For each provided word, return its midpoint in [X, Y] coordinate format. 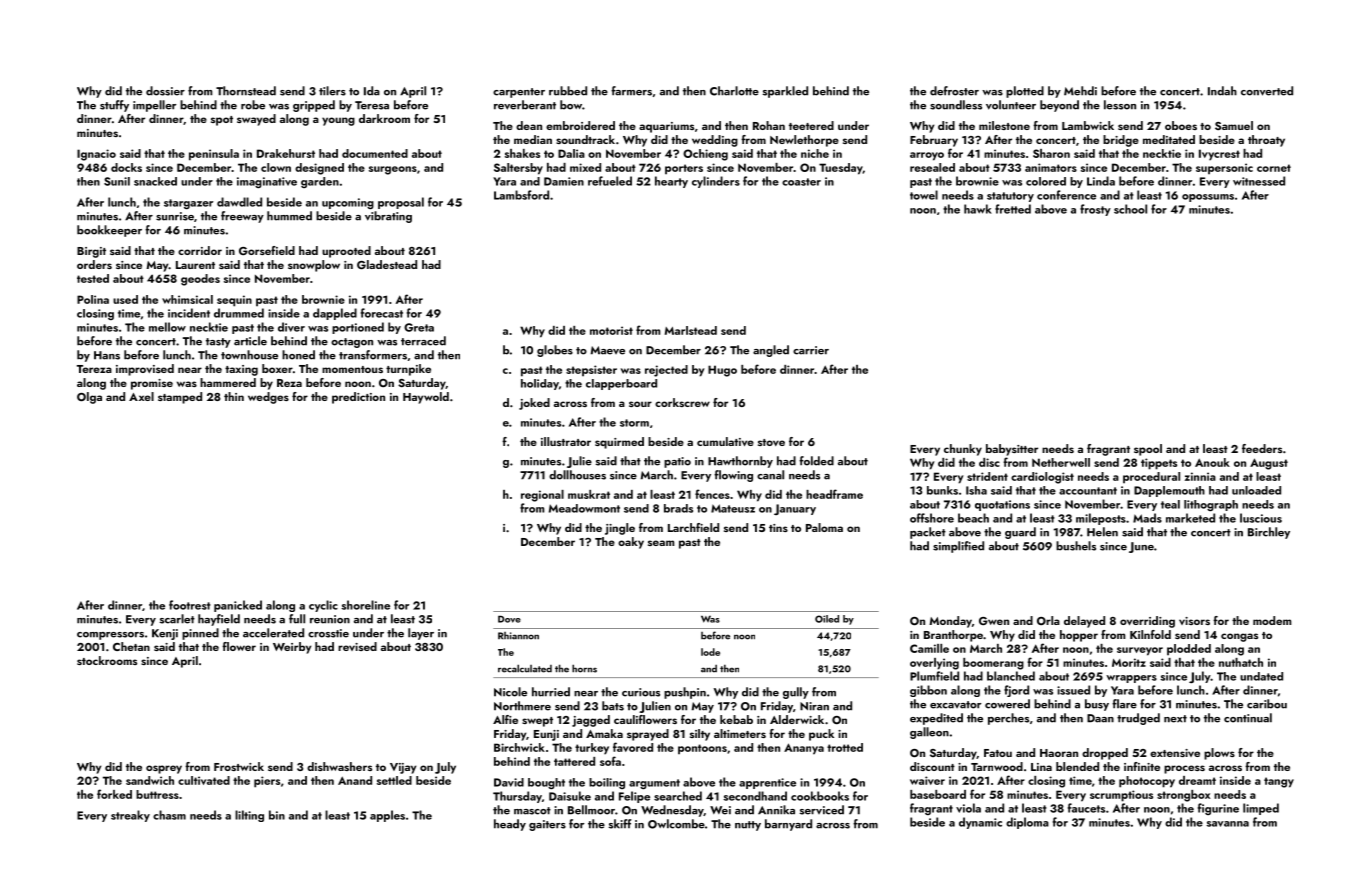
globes [555, 351]
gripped [314, 106]
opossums [1208, 198]
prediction [358, 398]
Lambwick [1088, 125]
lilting [249, 816]
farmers [631, 91]
